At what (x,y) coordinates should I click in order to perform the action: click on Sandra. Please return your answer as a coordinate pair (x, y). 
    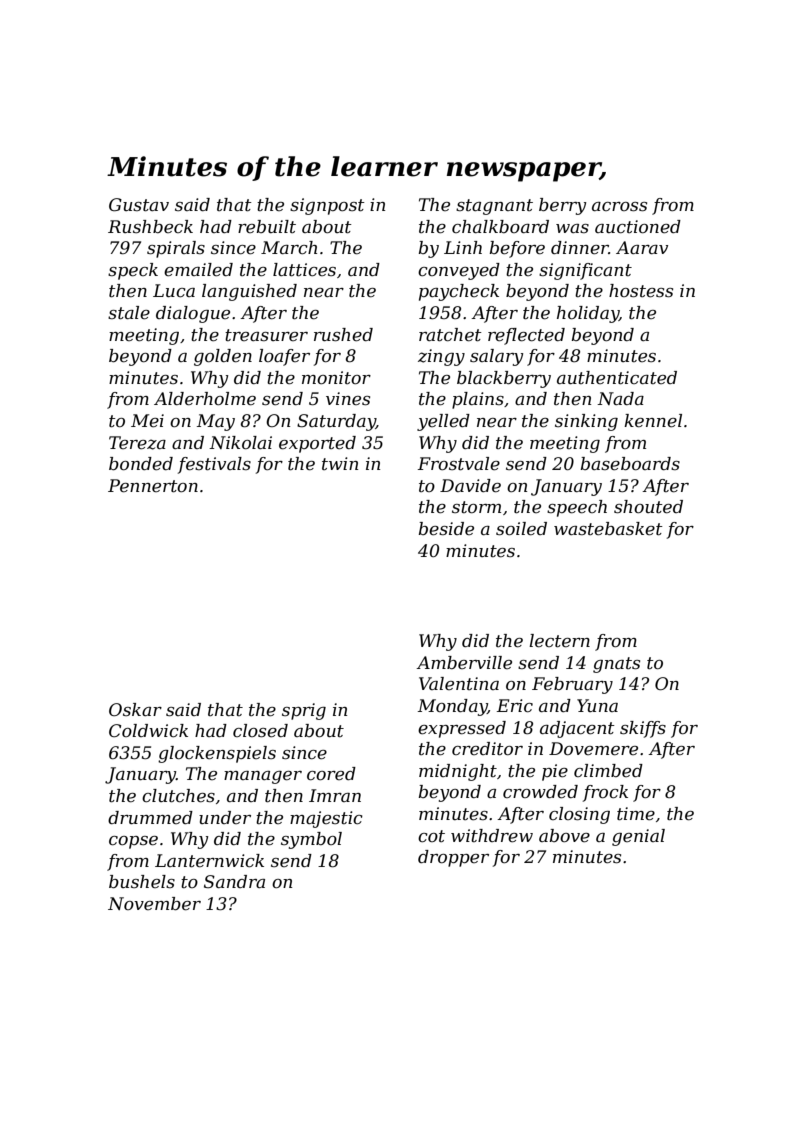
    Looking at the image, I should click on (234, 881).
